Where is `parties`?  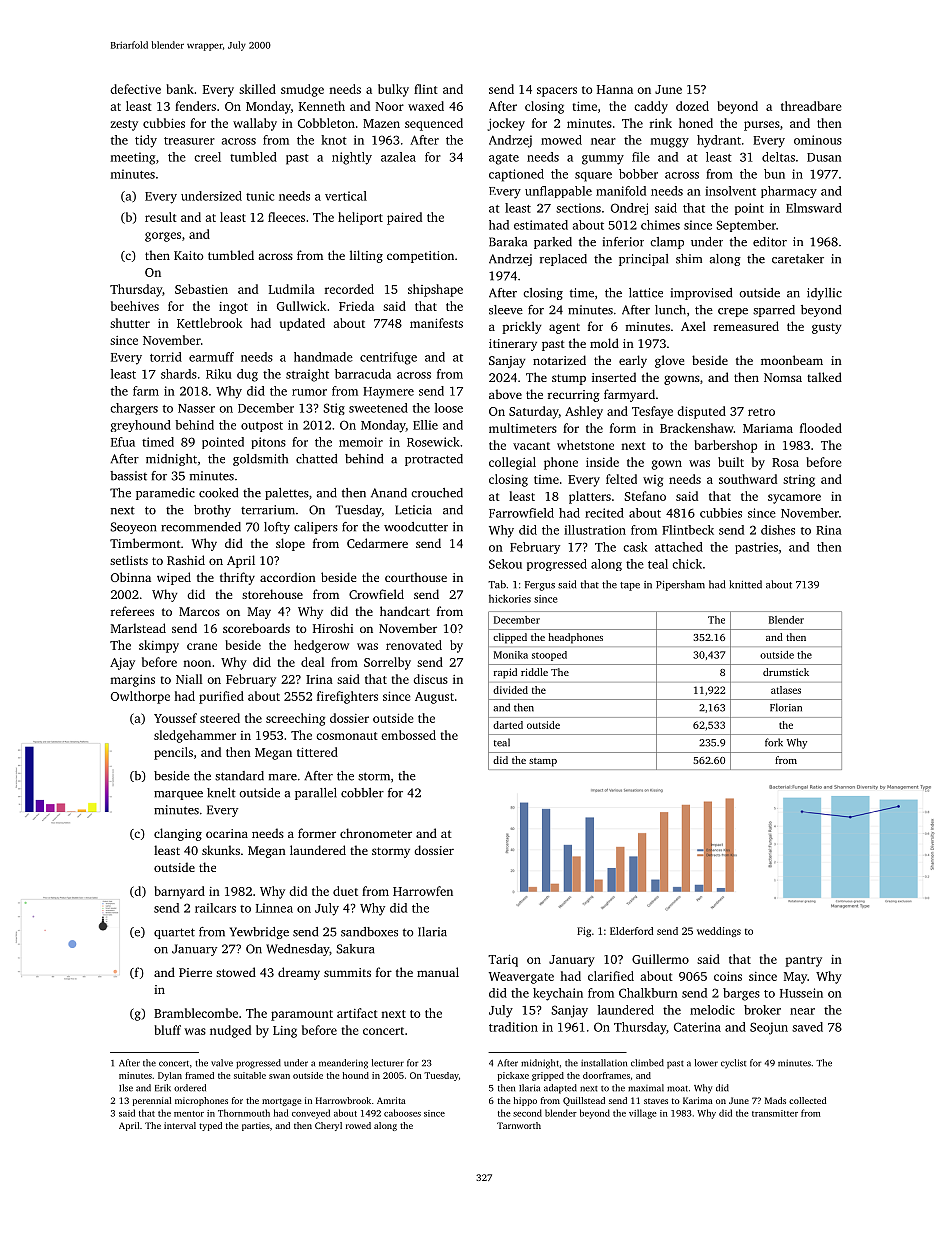 parties is located at coordinates (256, 1126).
